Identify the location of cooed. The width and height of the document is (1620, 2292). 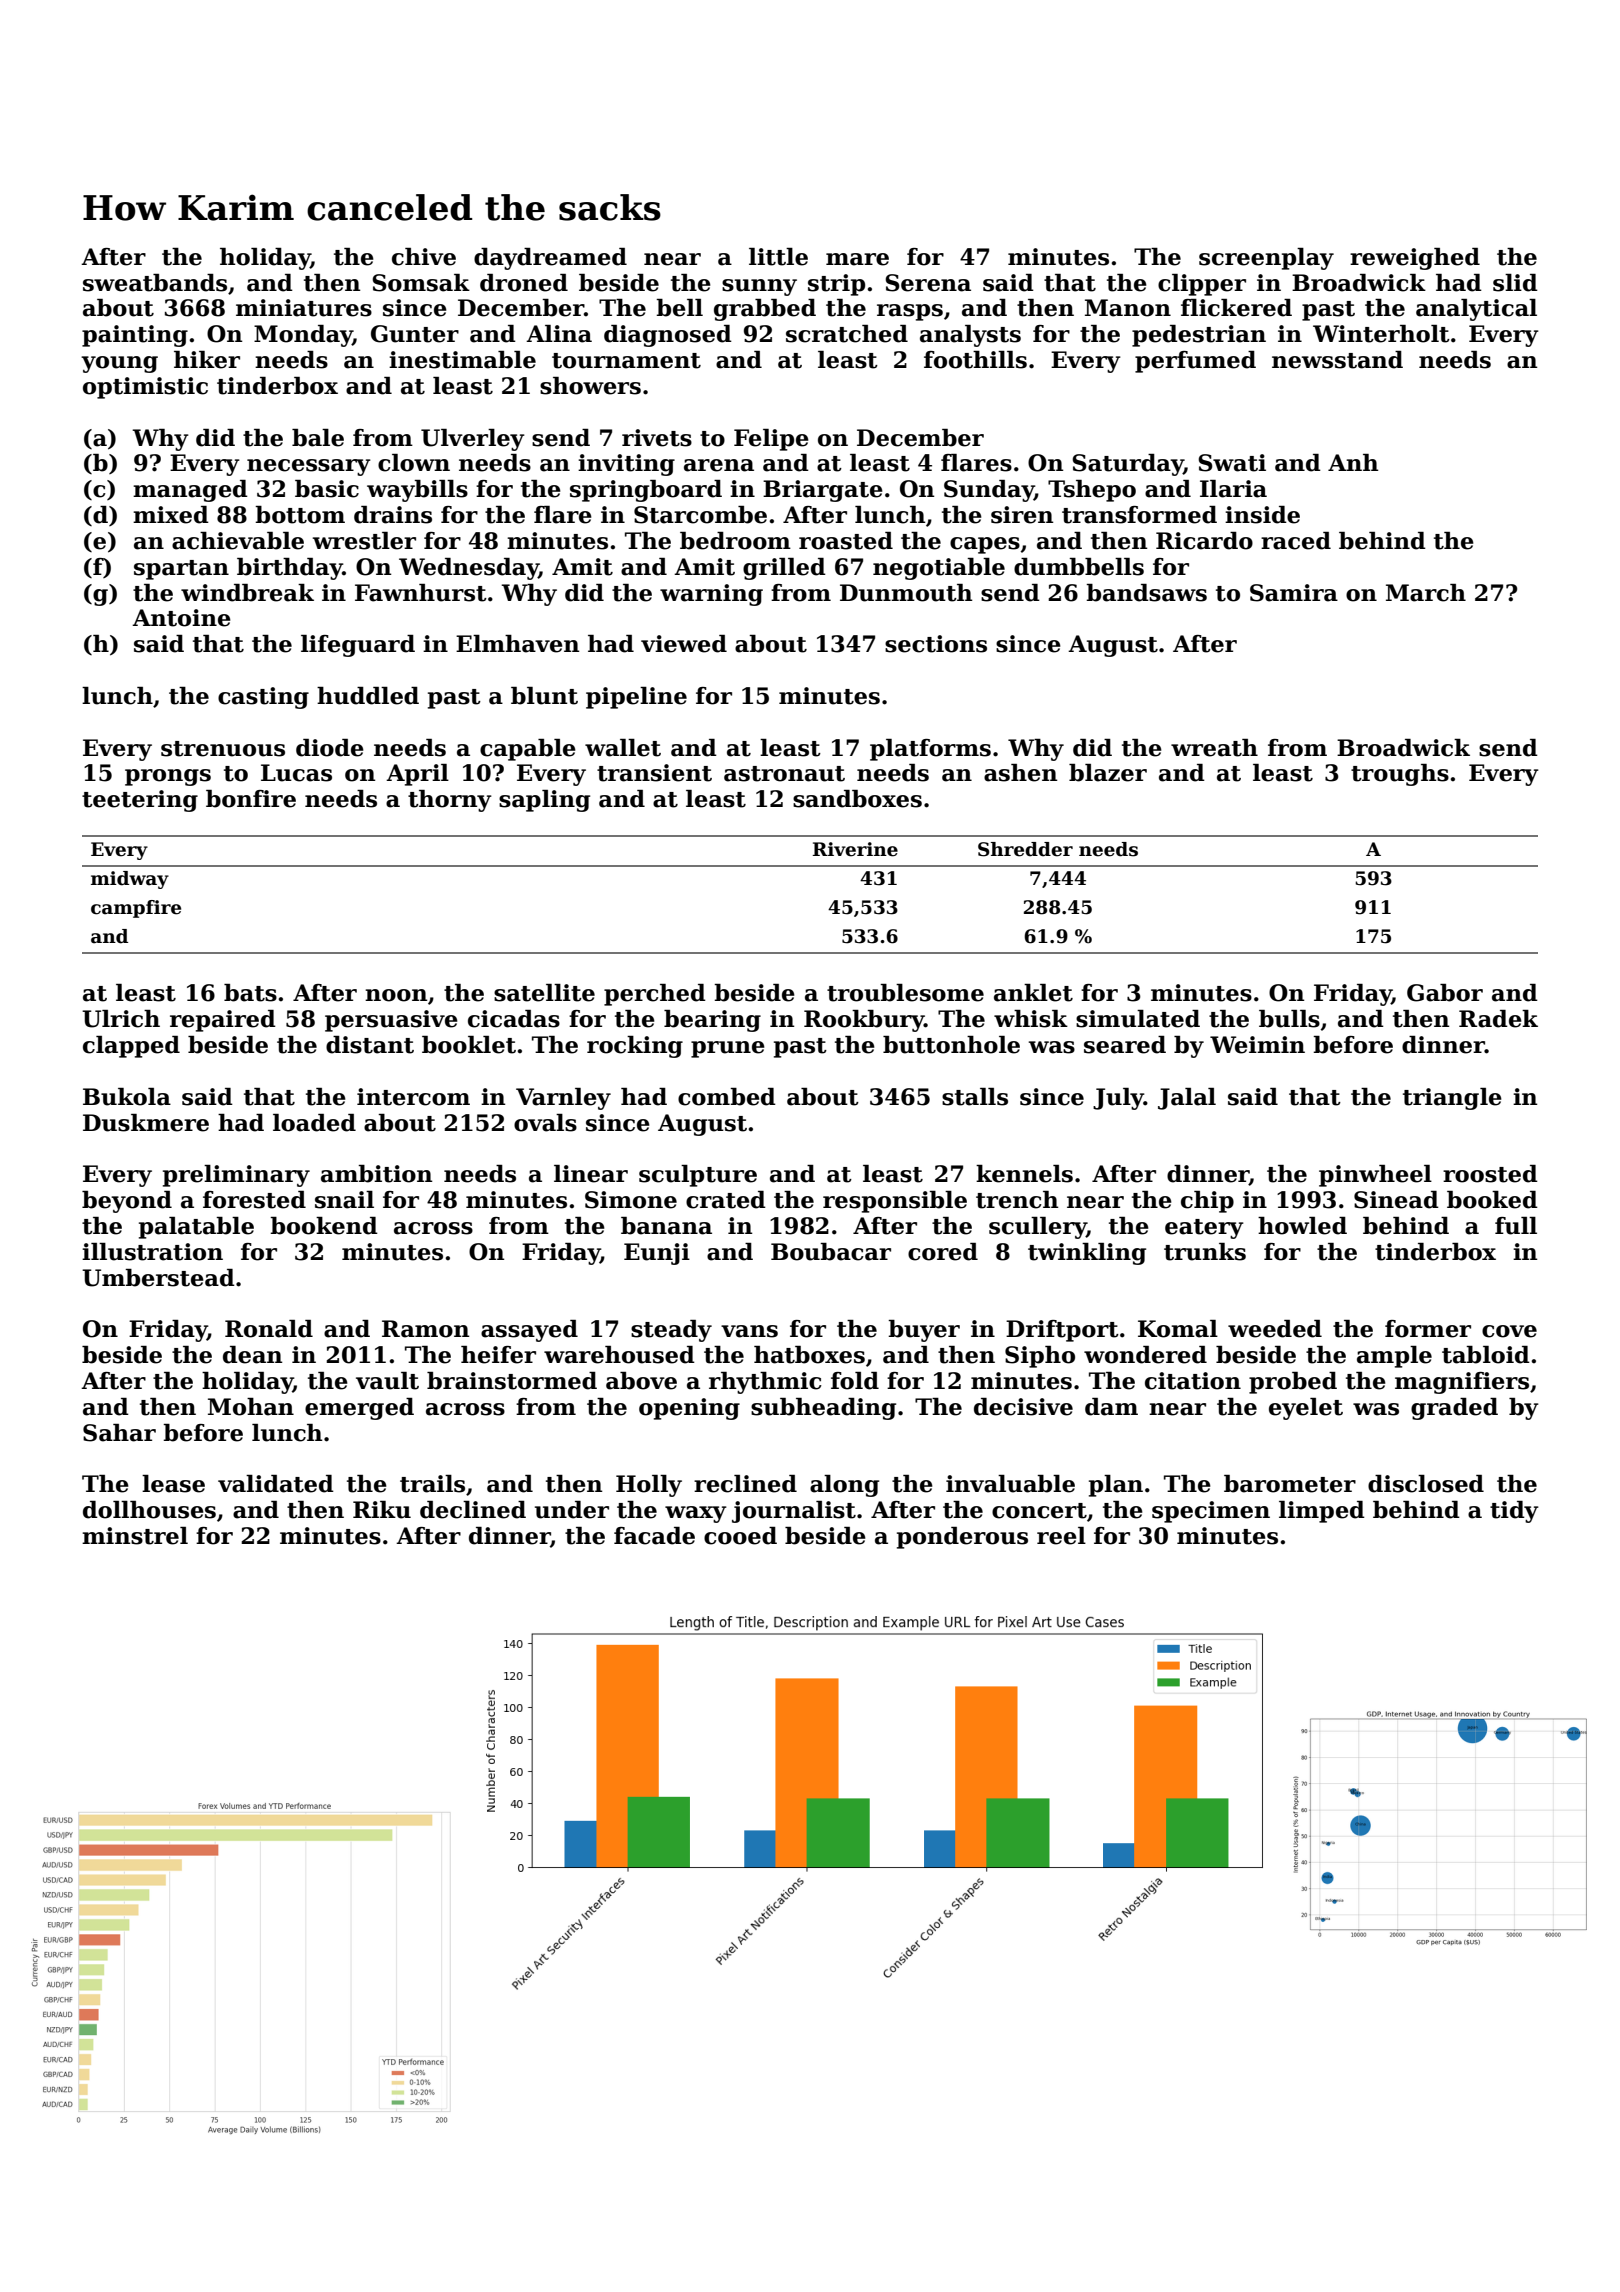
(740, 1536).
